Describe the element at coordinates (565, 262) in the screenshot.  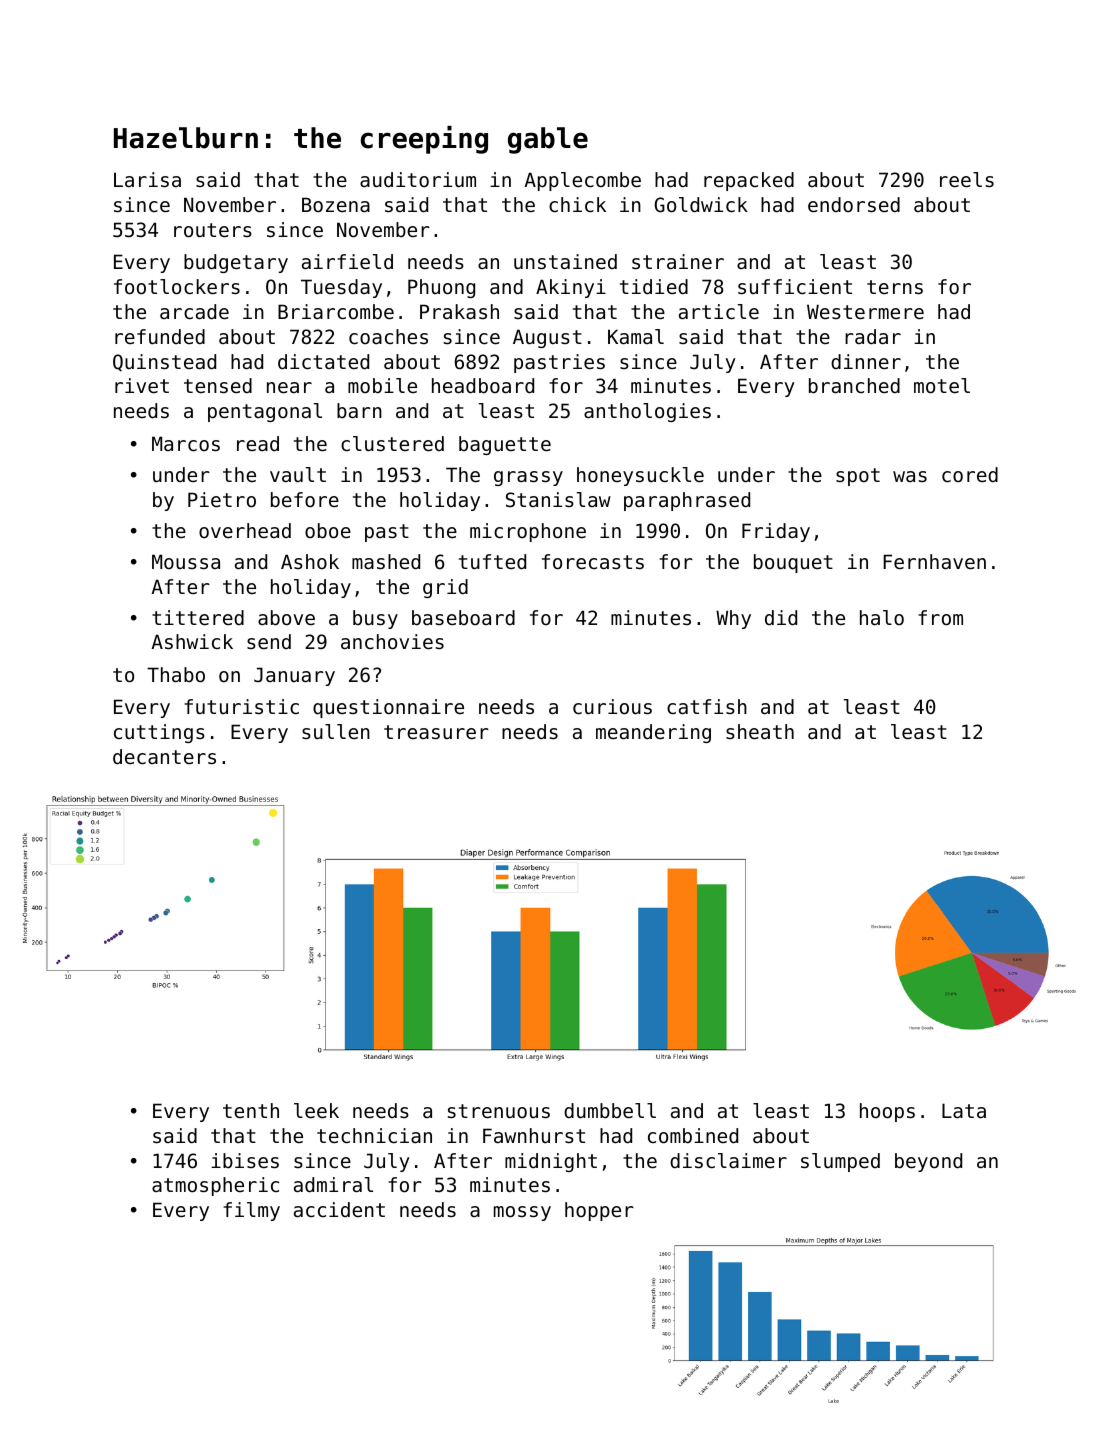
I see `unstained` at that location.
